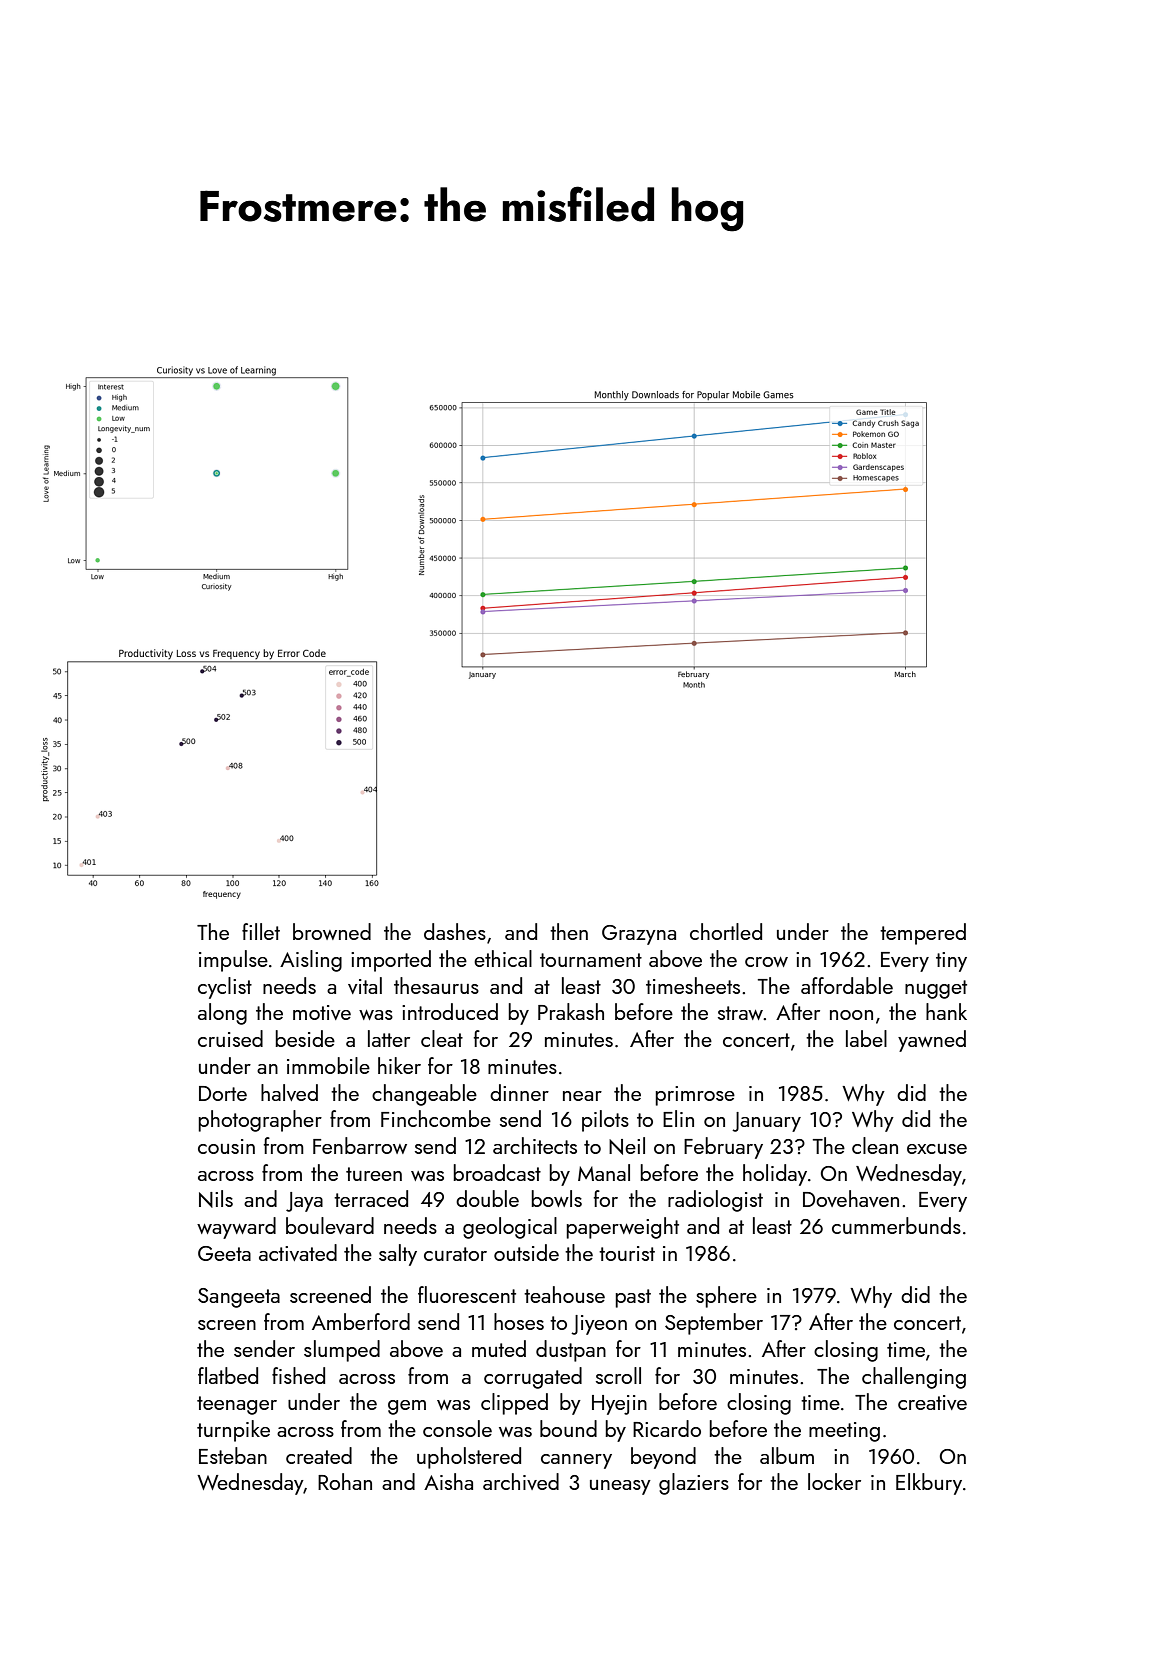  What do you see at coordinates (556, 1198) in the screenshot?
I see `bowls` at bounding box center [556, 1198].
